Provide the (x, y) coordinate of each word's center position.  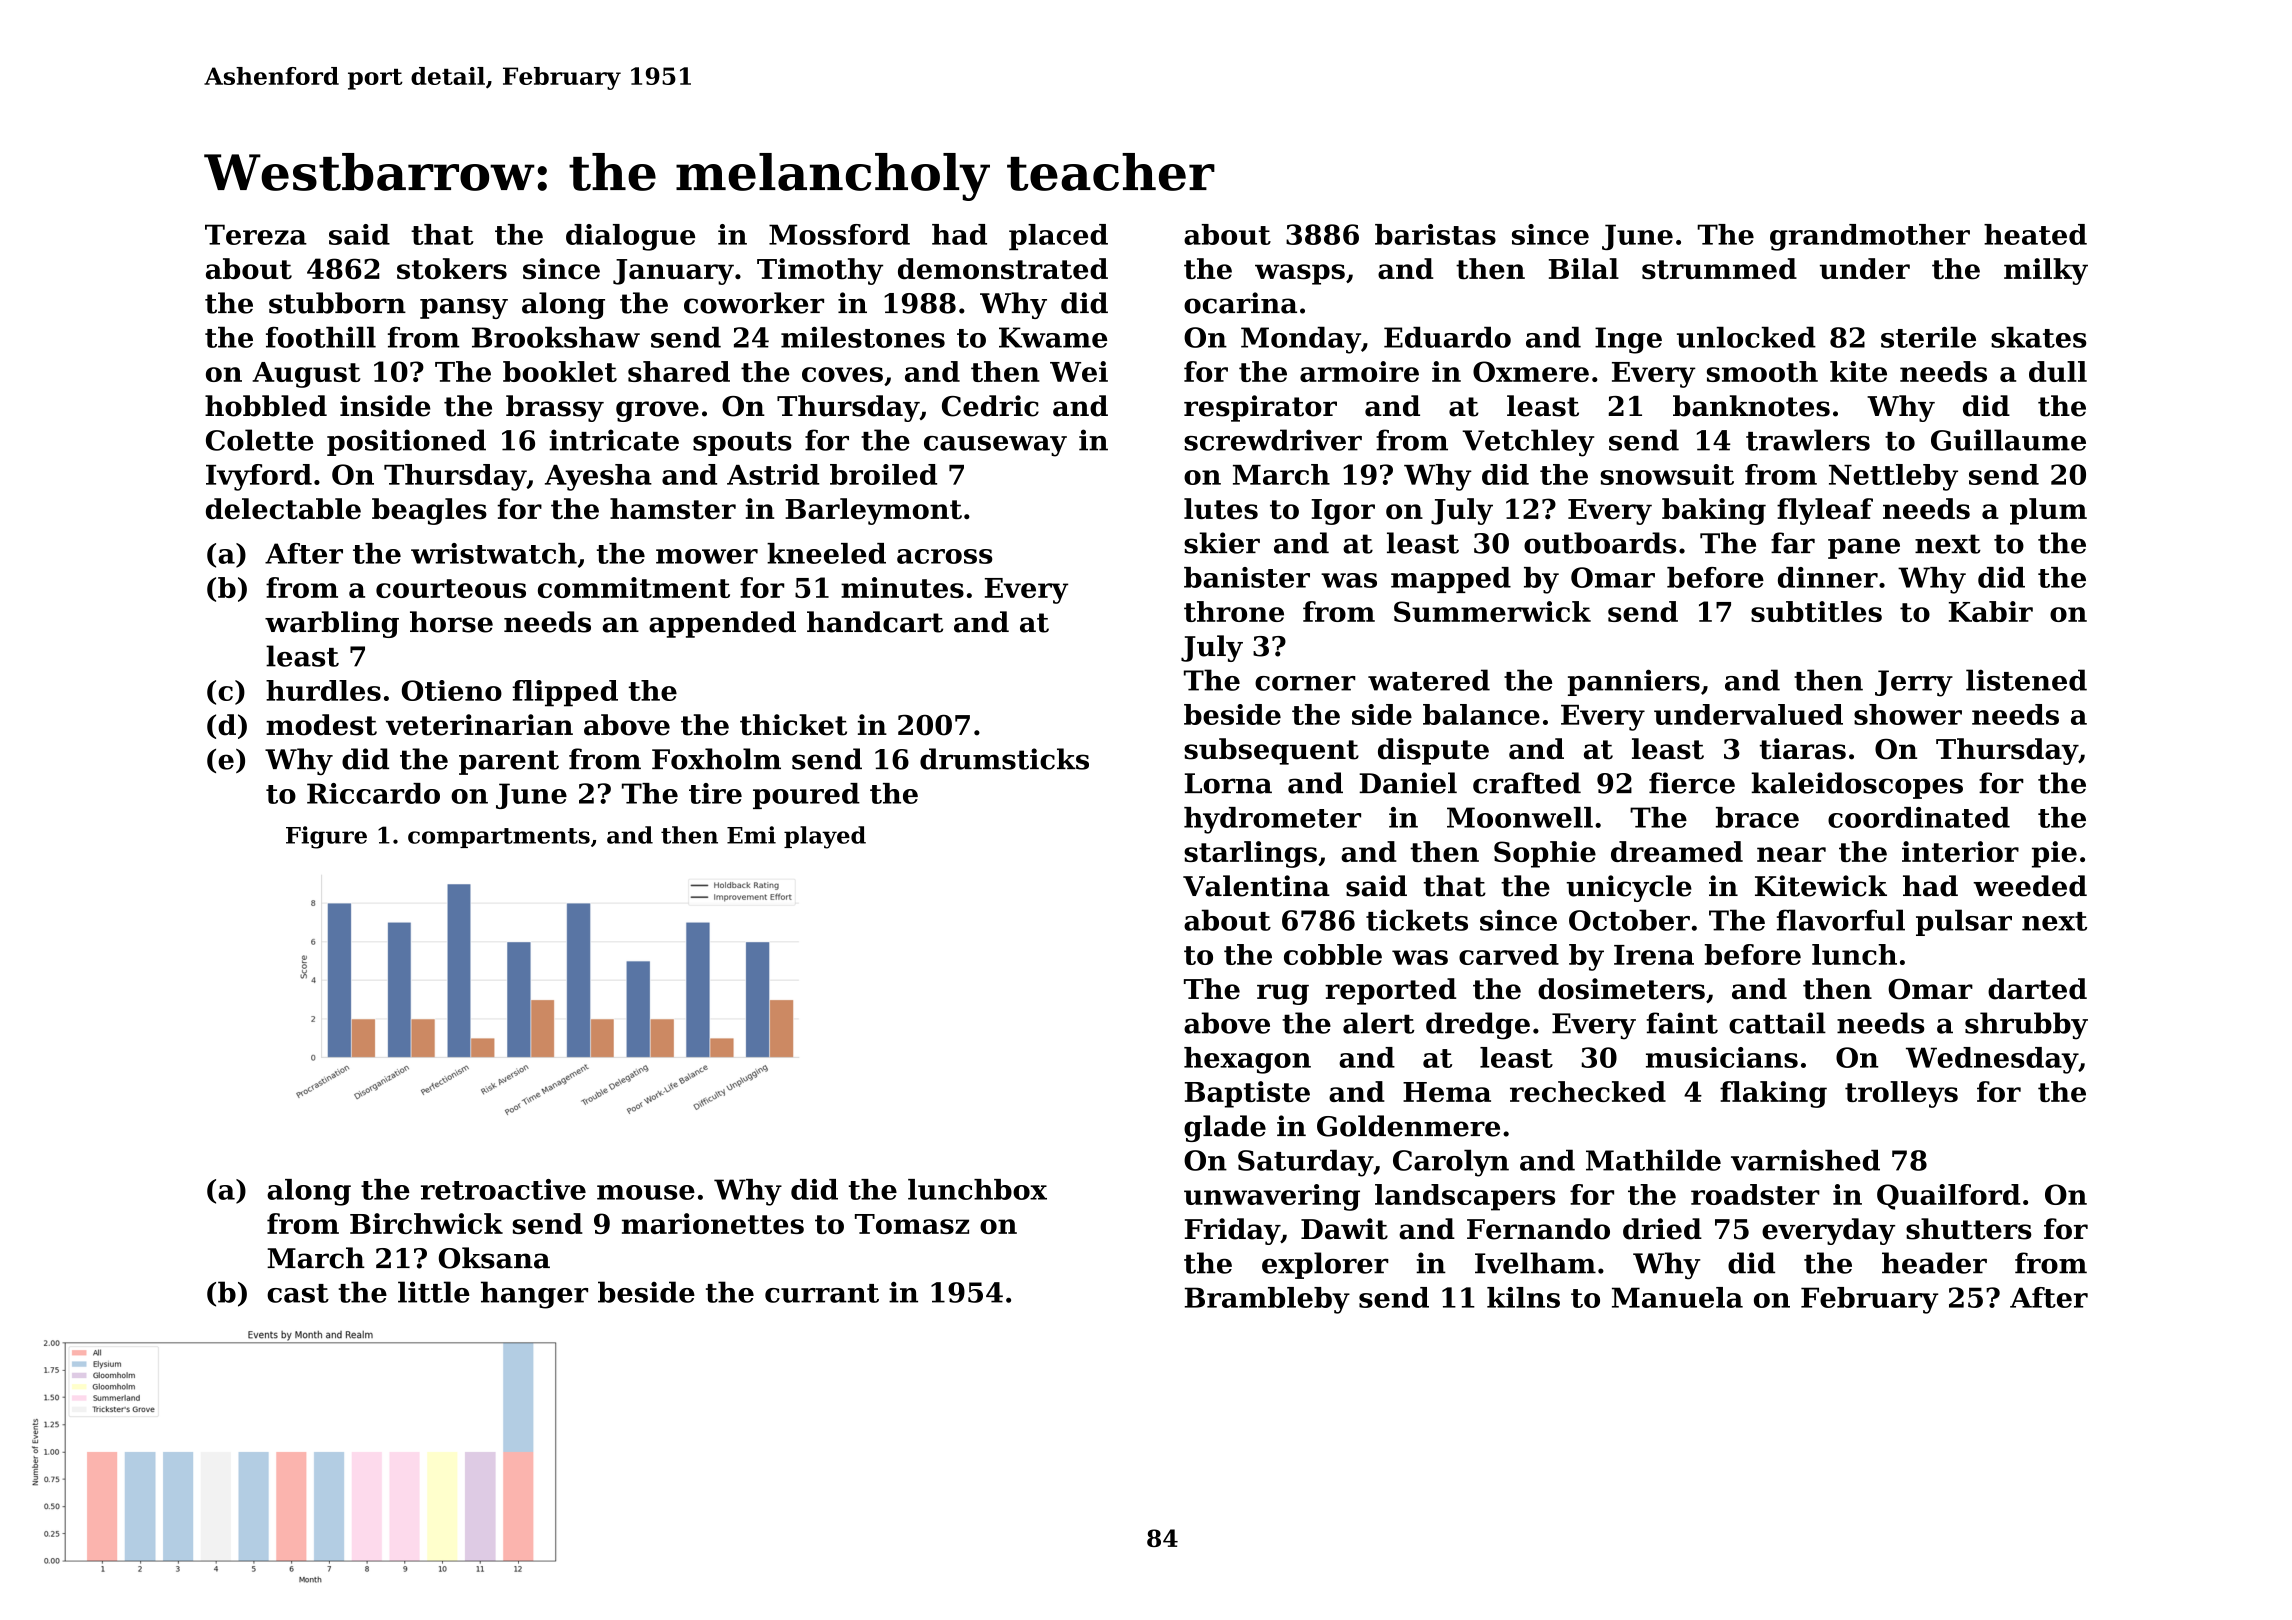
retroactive (503, 1189)
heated (2035, 234)
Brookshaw (556, 337)
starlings (1250, 854)
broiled (883, 474)
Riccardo (373, 793)
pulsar (1964, 922)
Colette (259, 440)
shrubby (2026, 1026)
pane (1864, 548)
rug (1283, 994)
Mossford (839, 234)
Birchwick (426, 1223)
